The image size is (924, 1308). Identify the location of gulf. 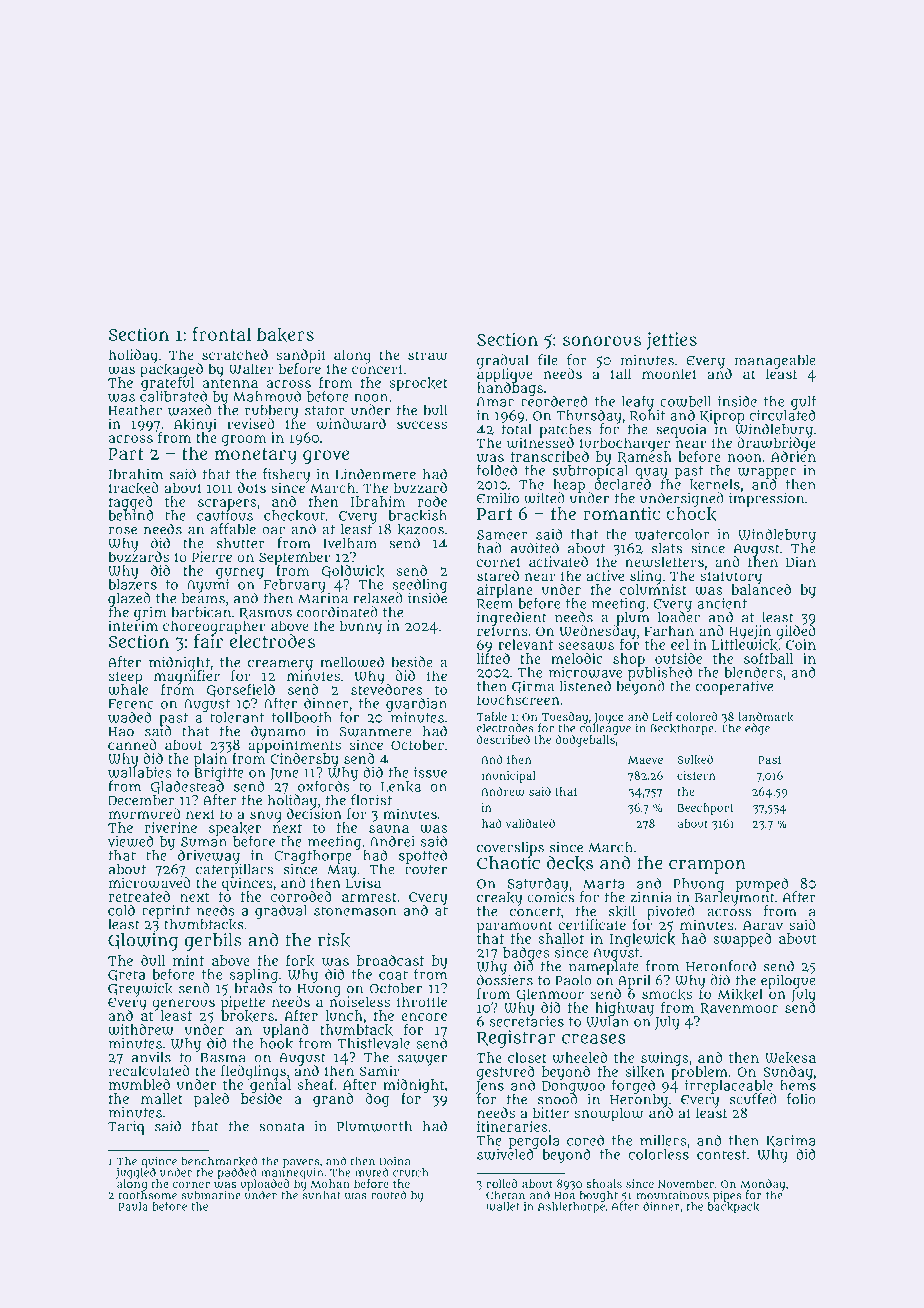
(804, 402).
